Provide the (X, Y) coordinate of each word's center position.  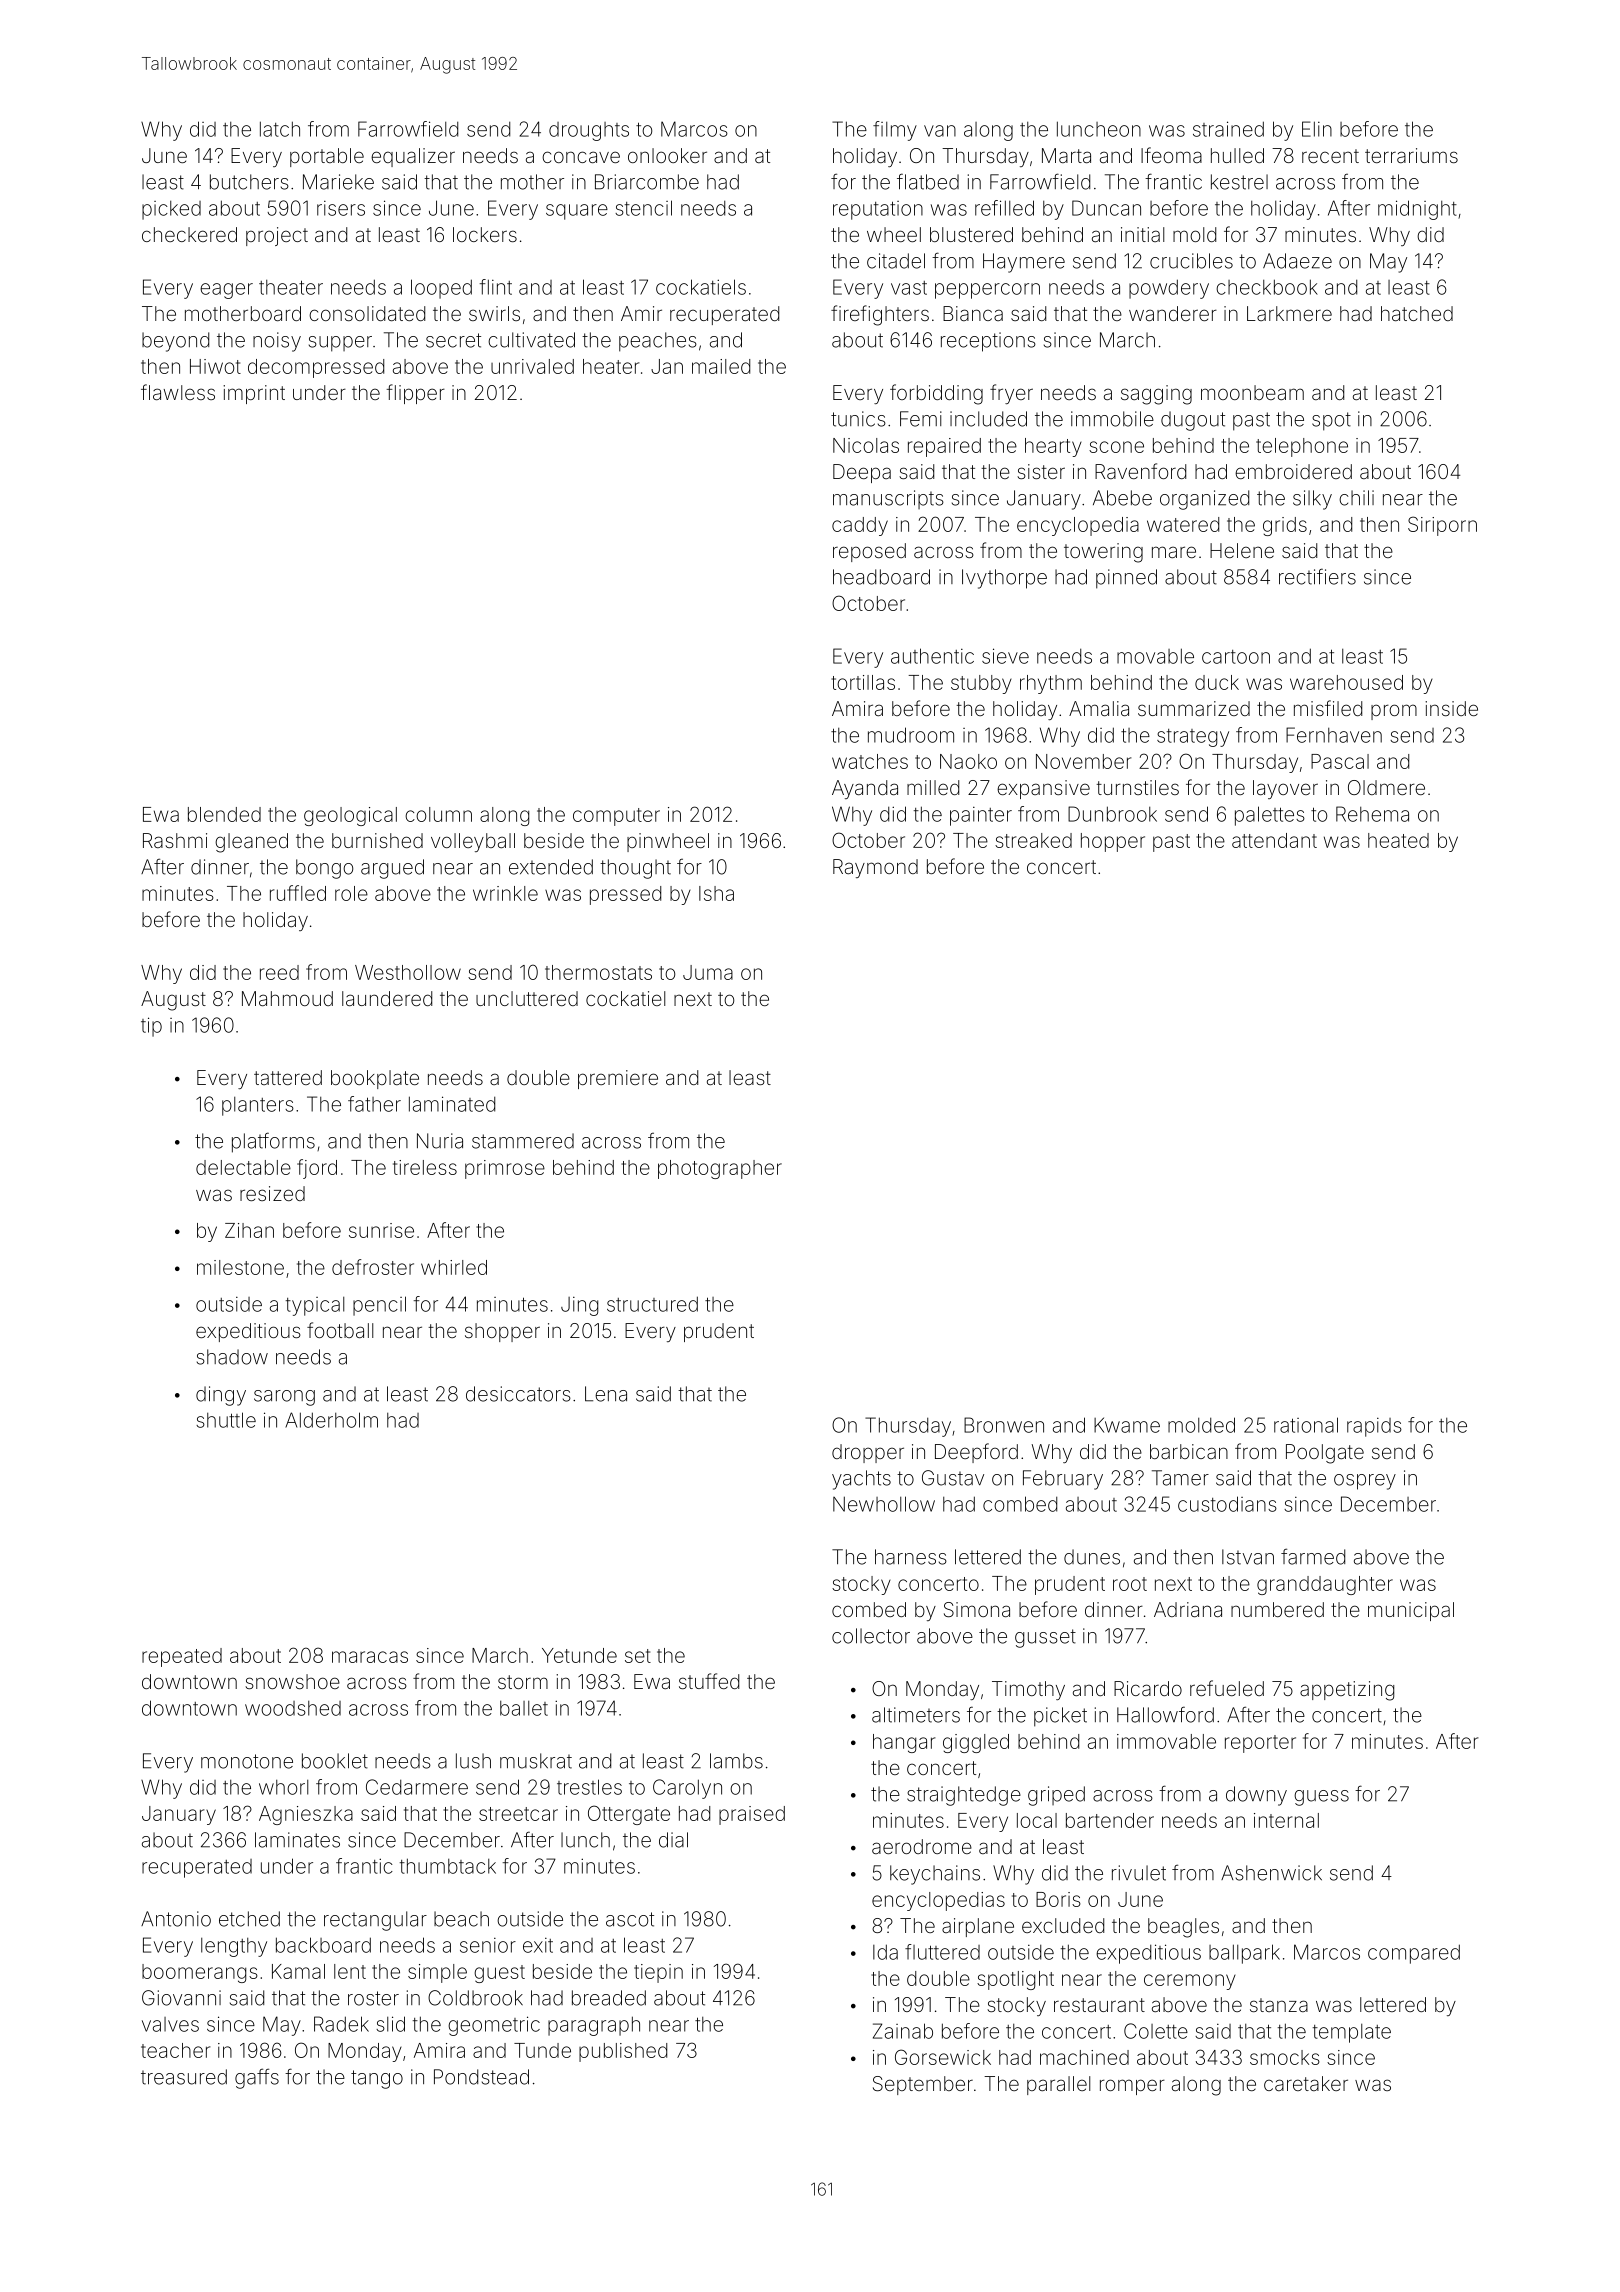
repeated (182, 1657)
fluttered (942, 1952)
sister (1041, 471)
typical (315, 1306)
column (438, 814)
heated (1398, 840)
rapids (1374, 1427)
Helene (1242, 550)
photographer (720, 1169)
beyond (175, 342)
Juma (708, 972)
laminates (297, 1840)
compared (1414, 1954)
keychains (935, 1875)
